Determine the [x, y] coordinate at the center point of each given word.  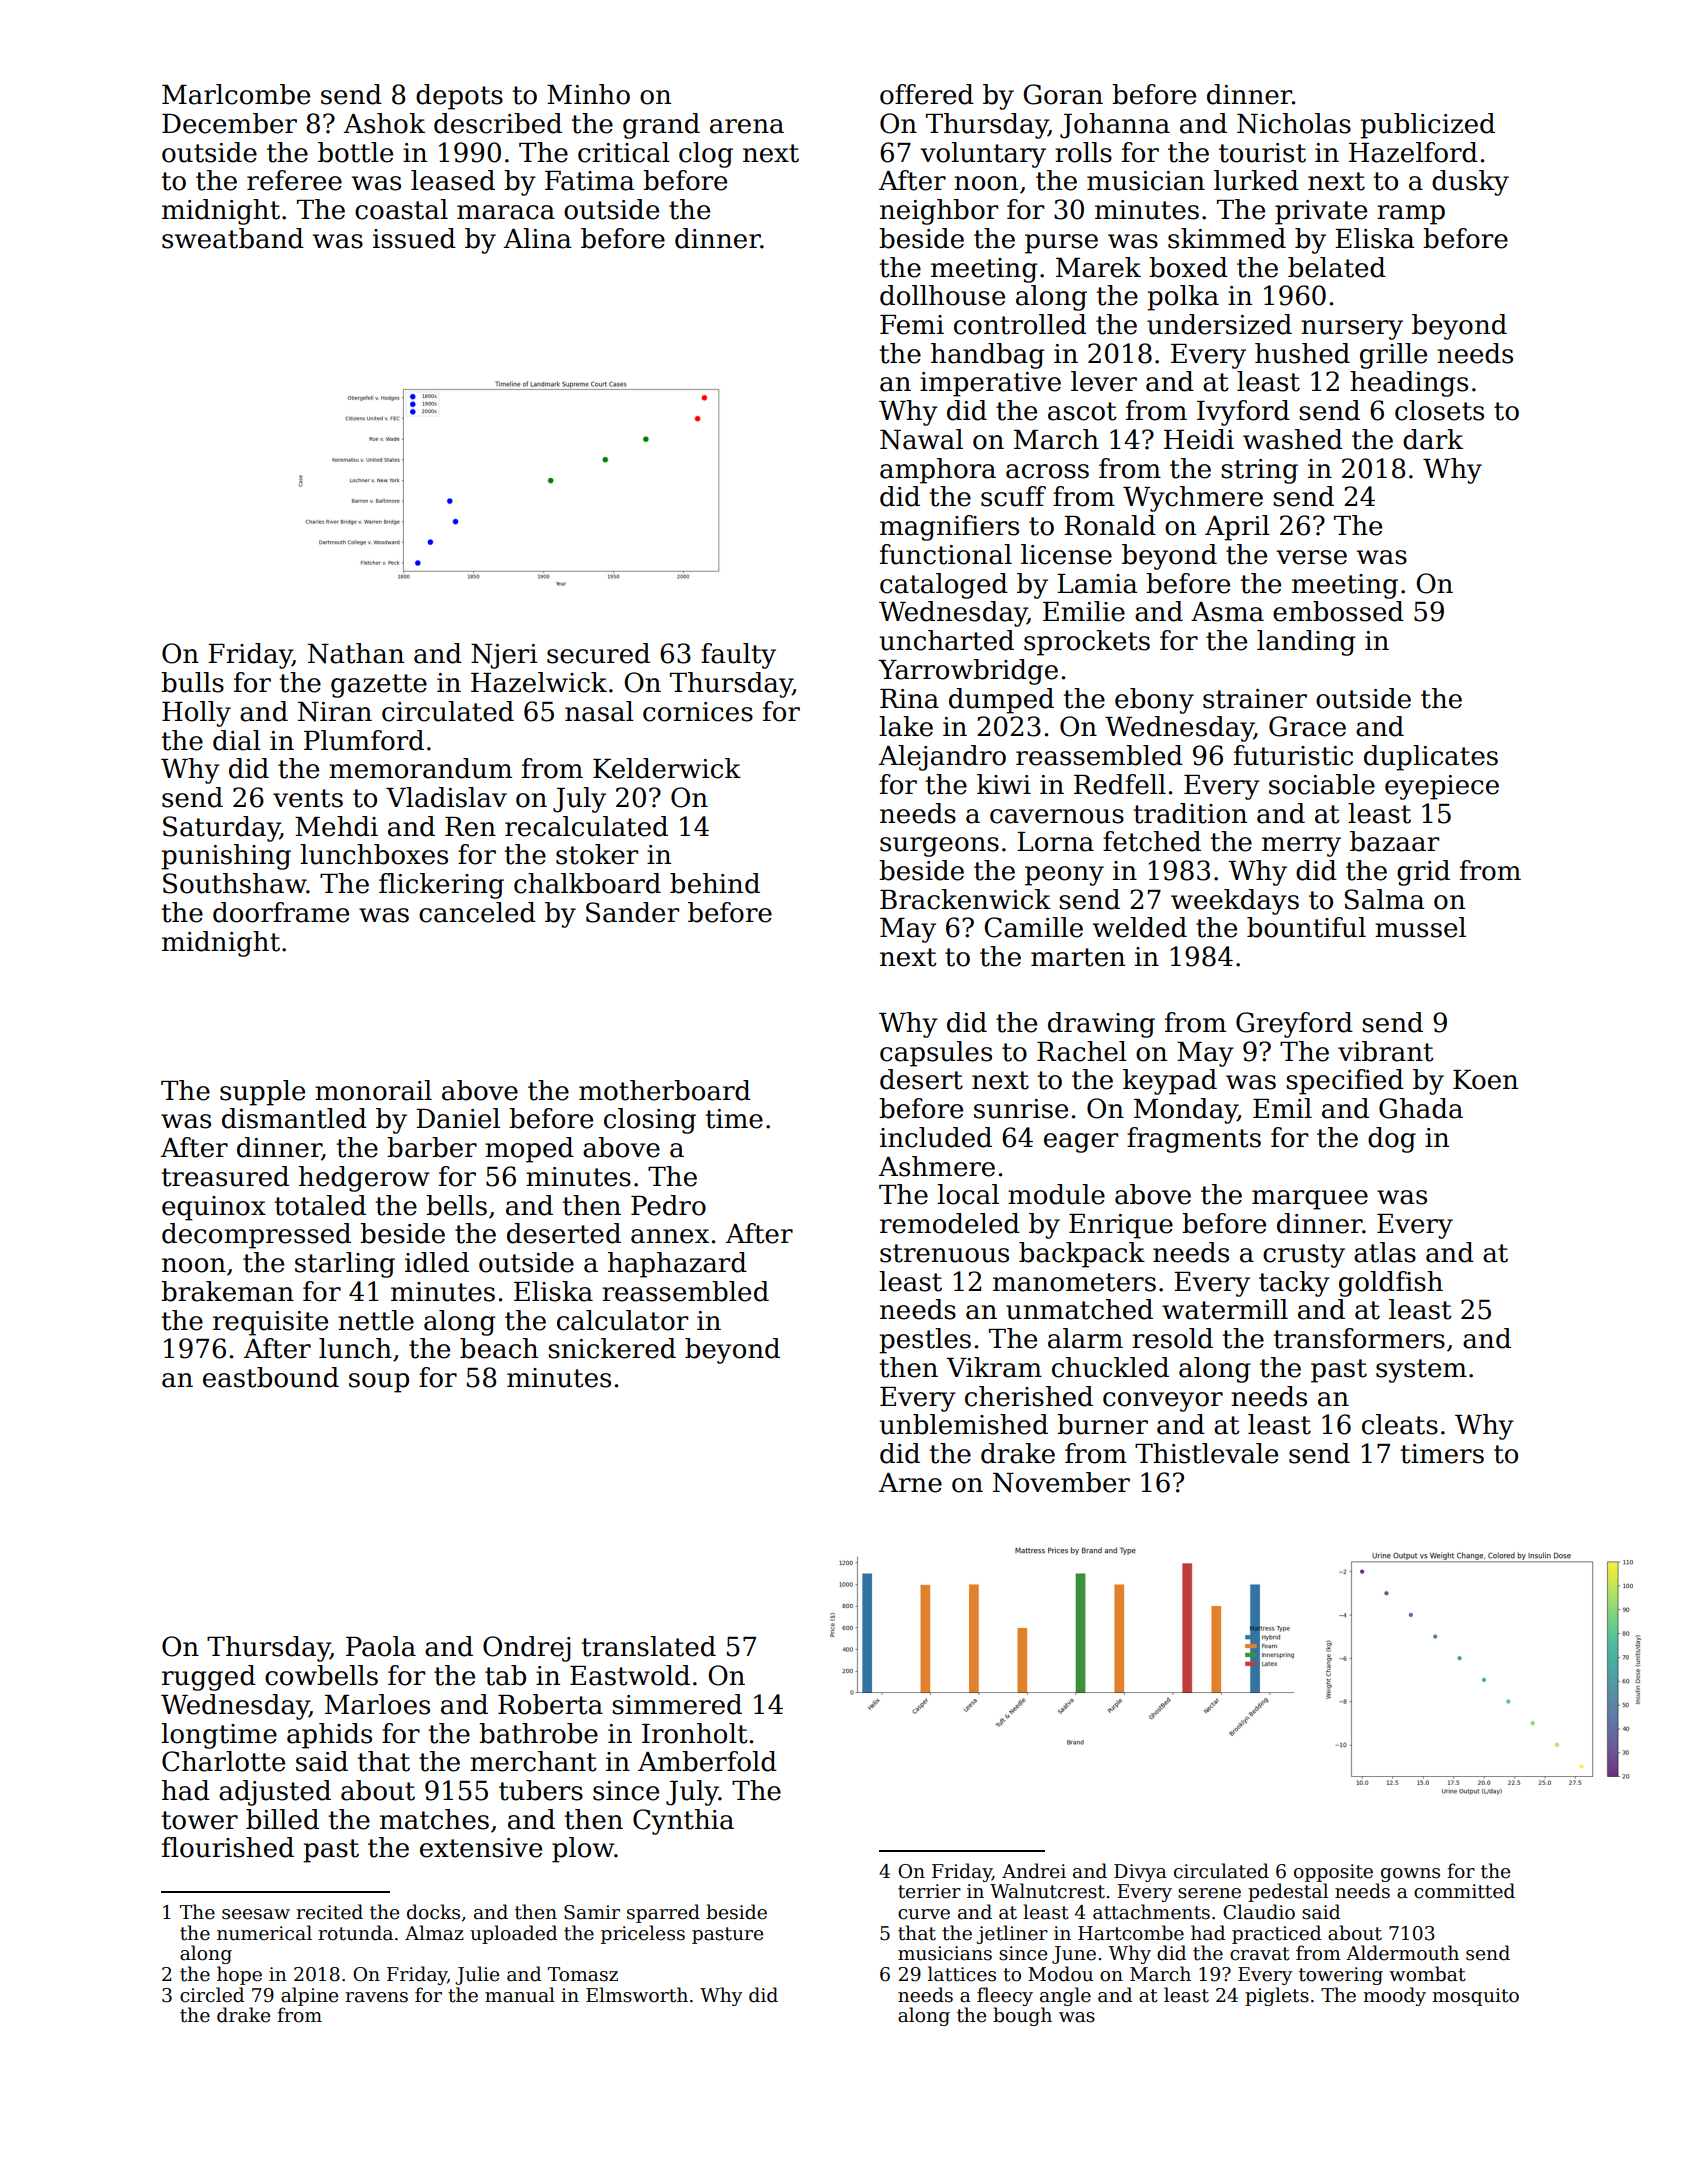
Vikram [994, 1367]
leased [453, 180]
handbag [988, 356]
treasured [225, 1176]
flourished [228, 1847]
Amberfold [707, 1761]
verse [1311, 557]
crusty [1304, 1256]
